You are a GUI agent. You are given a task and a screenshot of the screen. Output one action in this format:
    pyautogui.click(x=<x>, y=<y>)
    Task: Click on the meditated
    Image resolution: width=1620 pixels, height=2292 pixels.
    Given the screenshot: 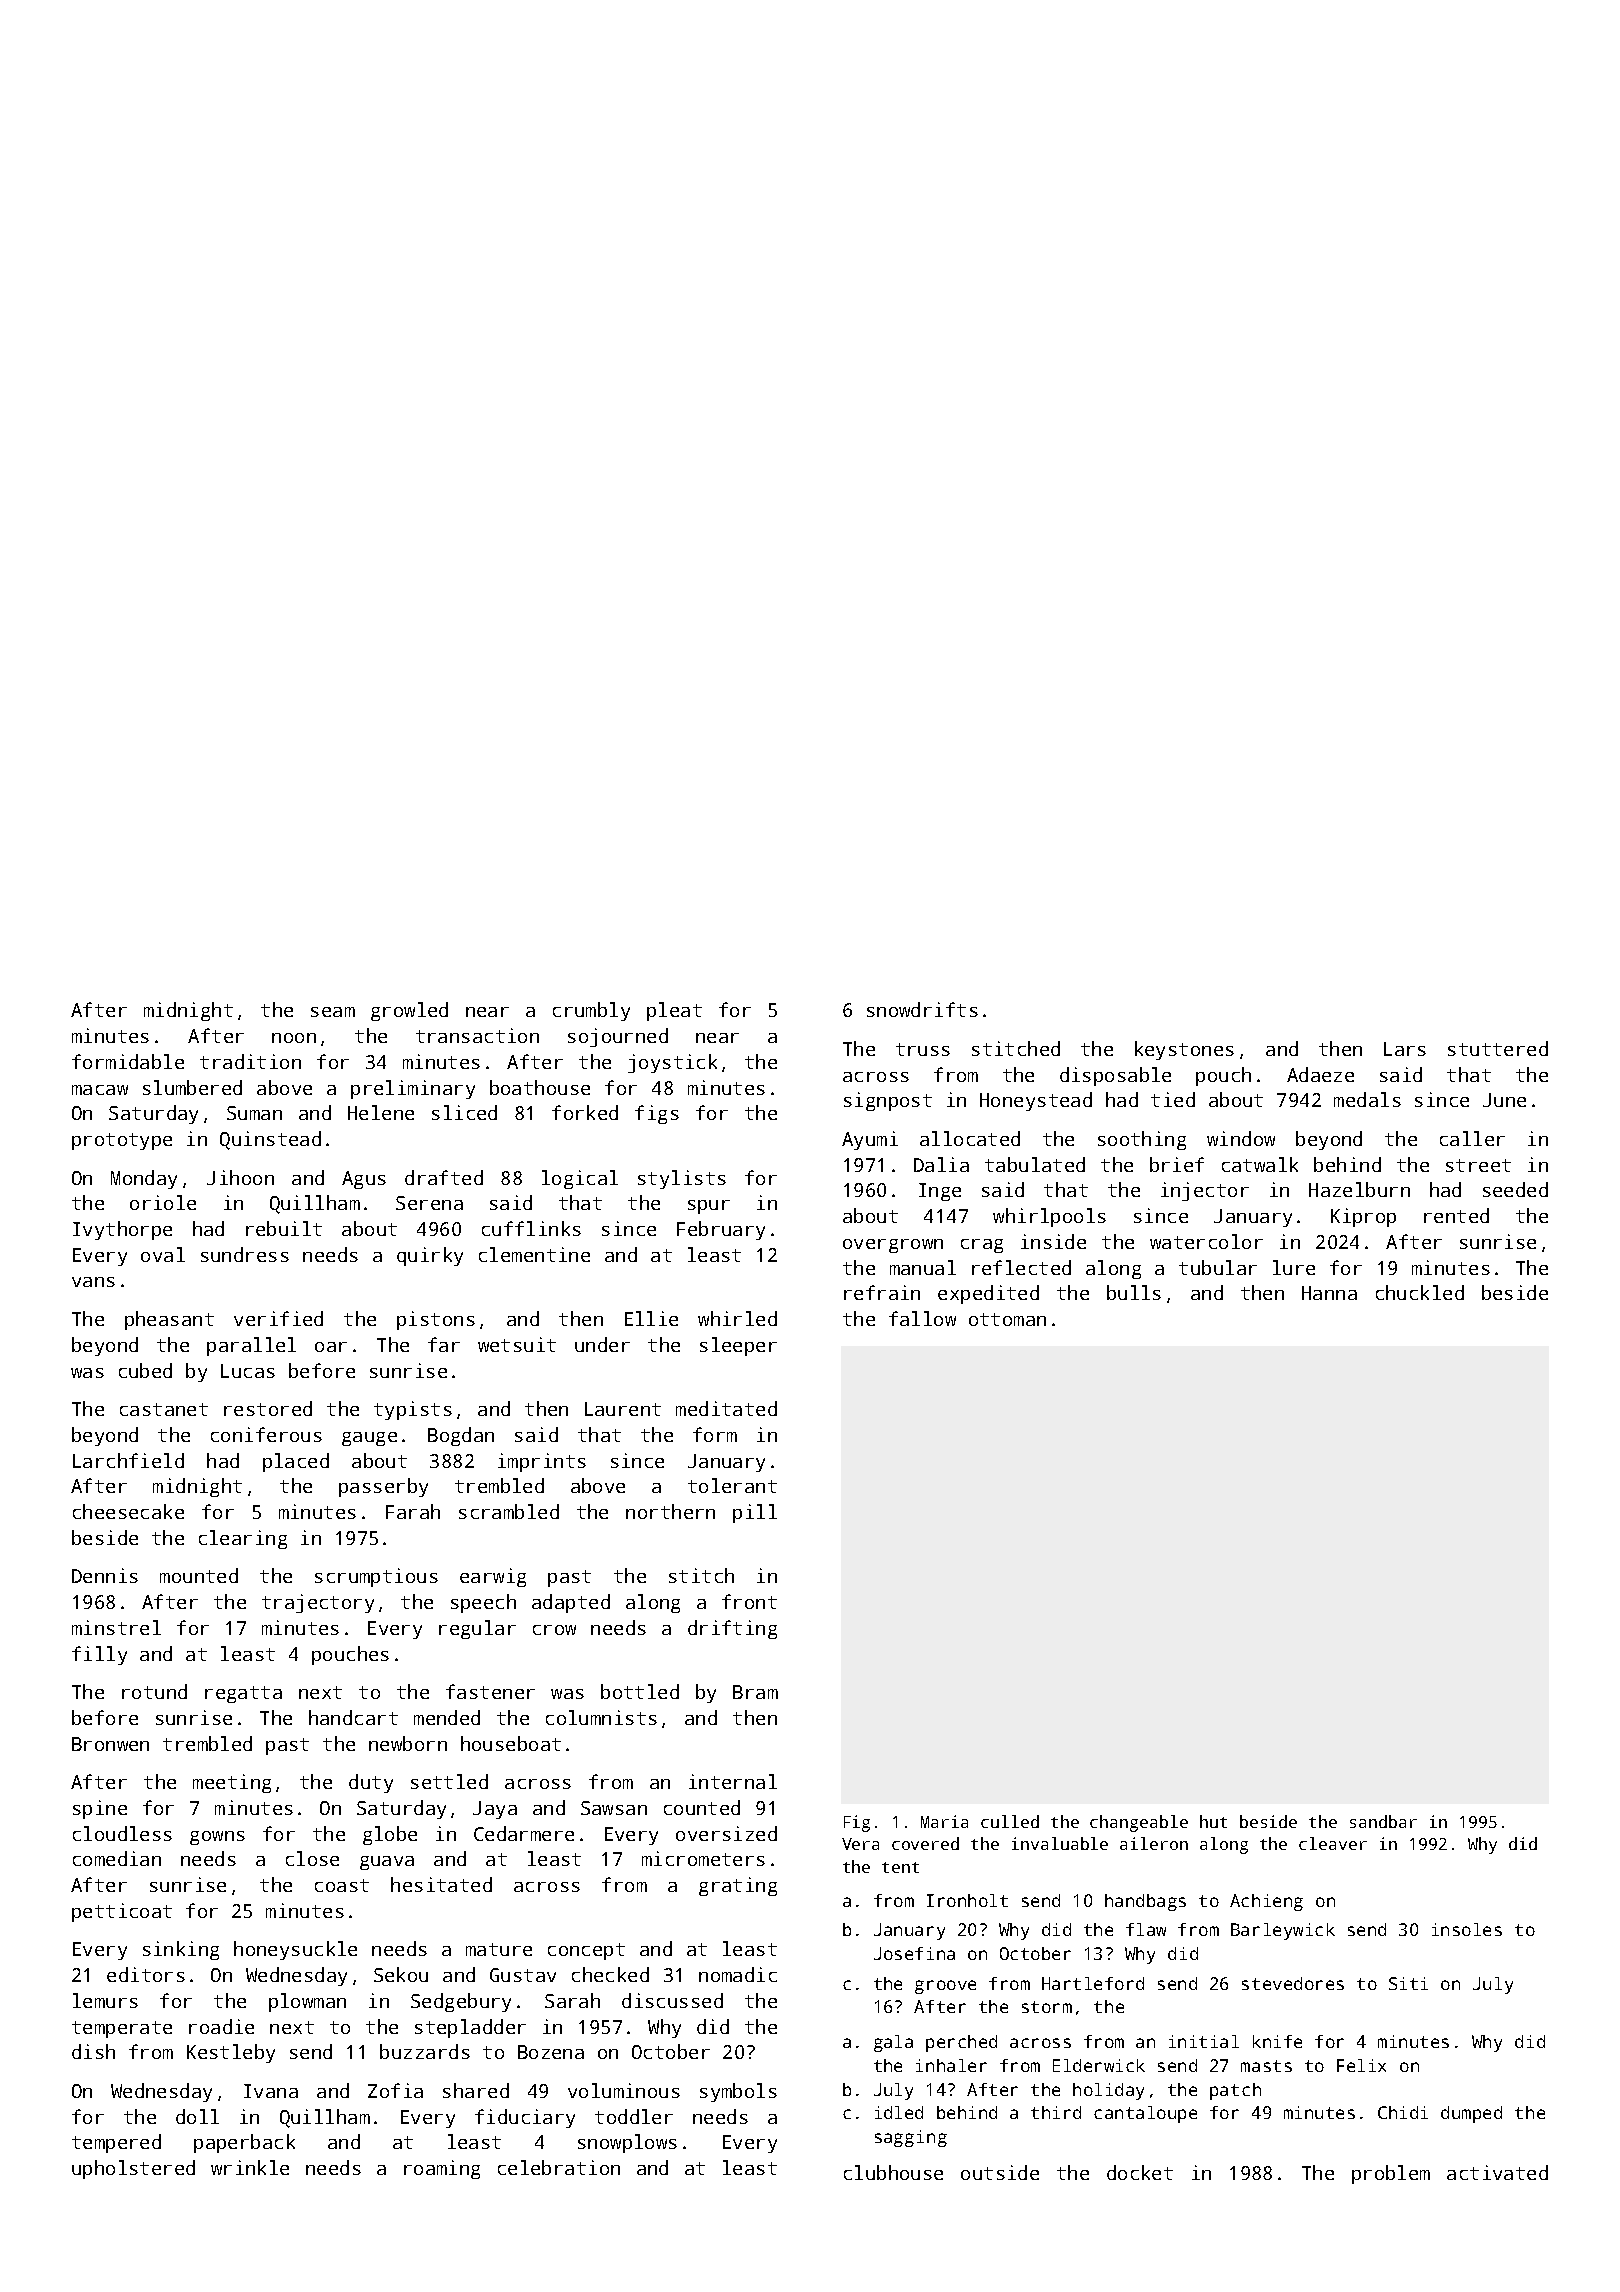 What is the action you would take?
    pyautogui.click(x=726, y=1408)
